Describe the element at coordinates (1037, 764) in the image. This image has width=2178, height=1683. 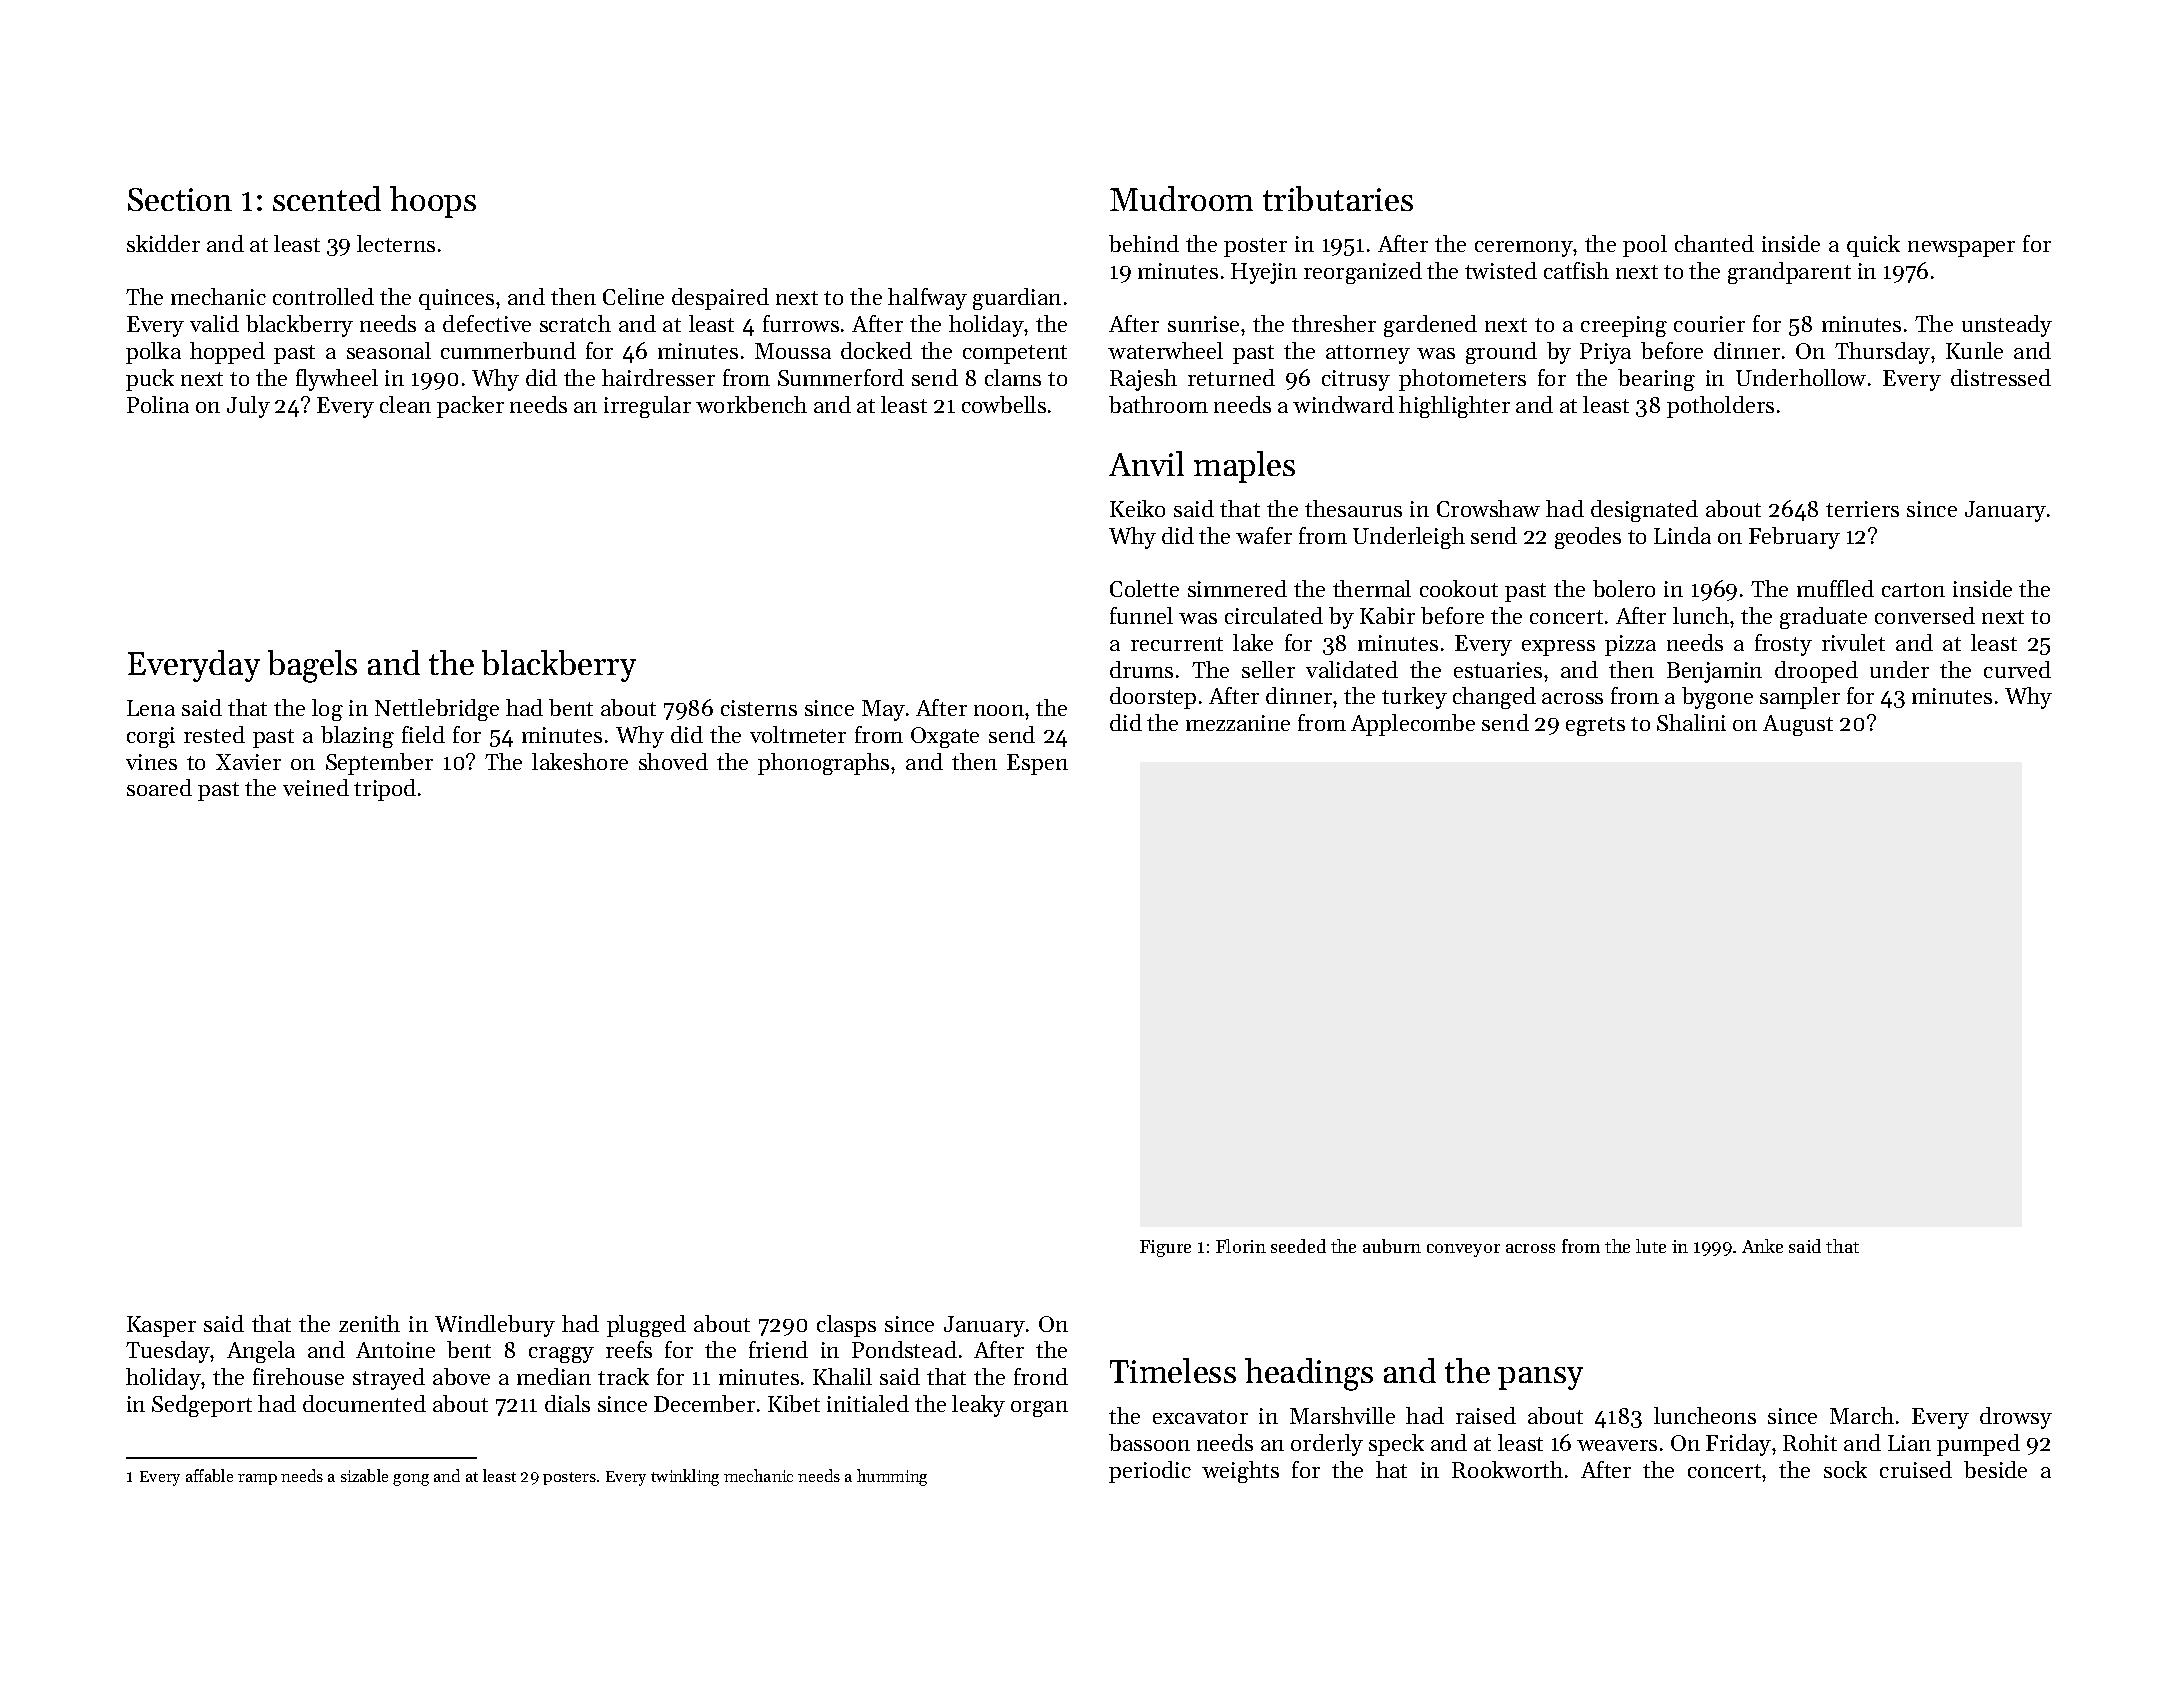
I see `Espen` at that location.
